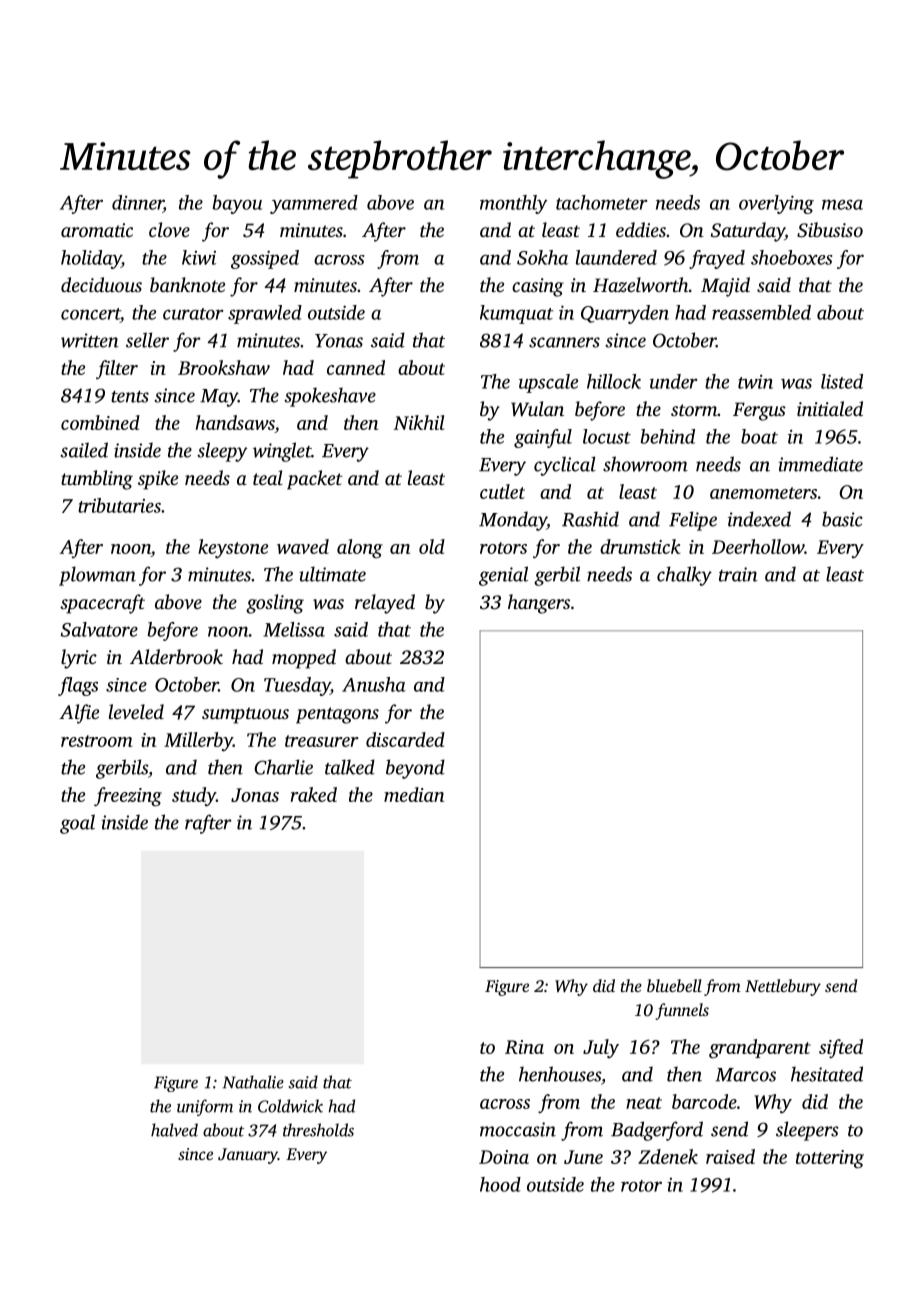 Image resolution: width=924 pixels, height=1311 pixels. Describe the element at coordinates (755, 382) in the document. I see `twin` at that location.
